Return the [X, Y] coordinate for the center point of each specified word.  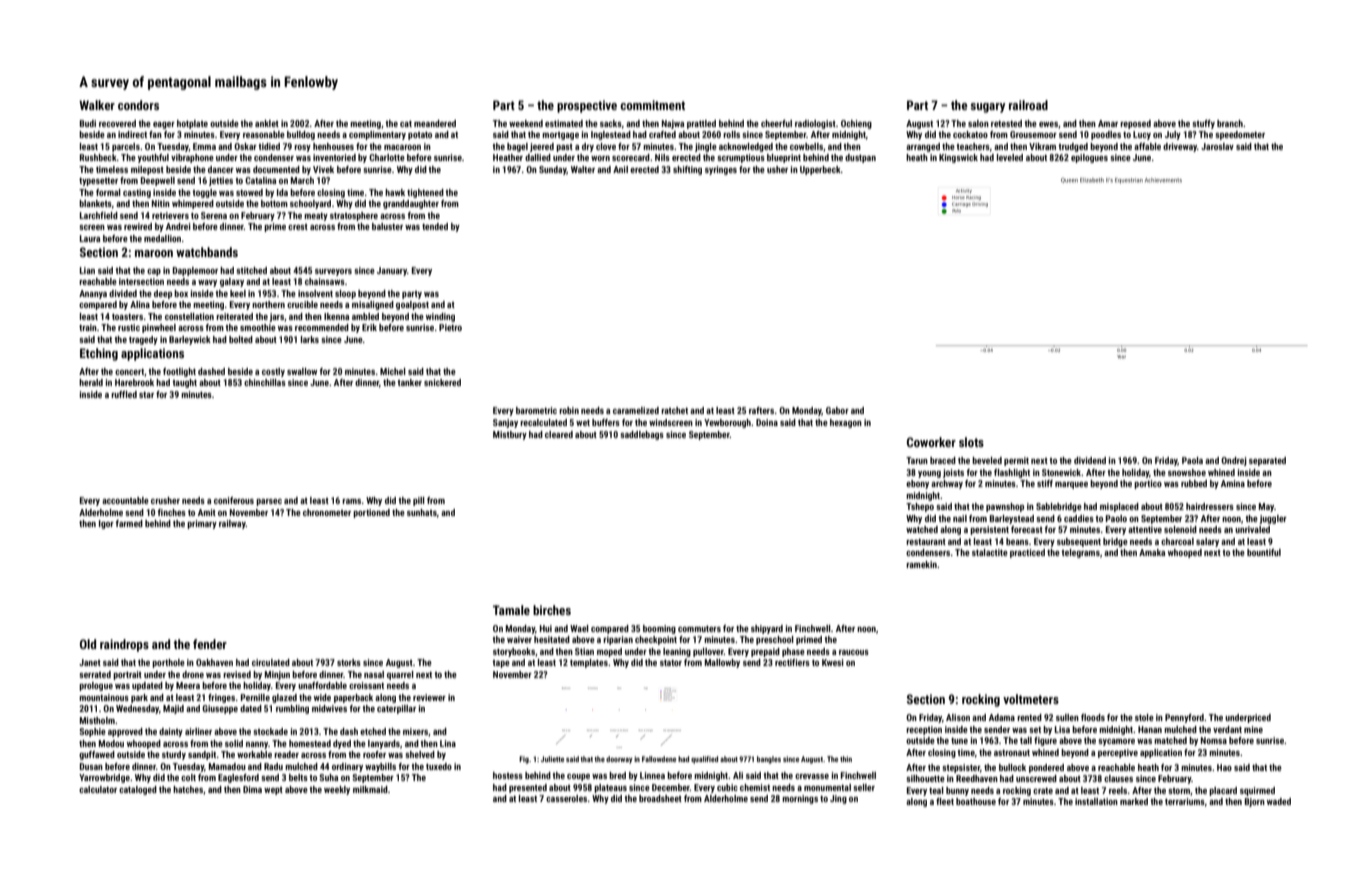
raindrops [124, 645]
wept [273, 791]
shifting [687, 170]
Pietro [450, 327]
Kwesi [833, 662]
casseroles [566, 798]
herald [91, 382]
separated [1267, 461]
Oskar [245, 146]
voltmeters [1031, 699]
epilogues [1089, 158]
